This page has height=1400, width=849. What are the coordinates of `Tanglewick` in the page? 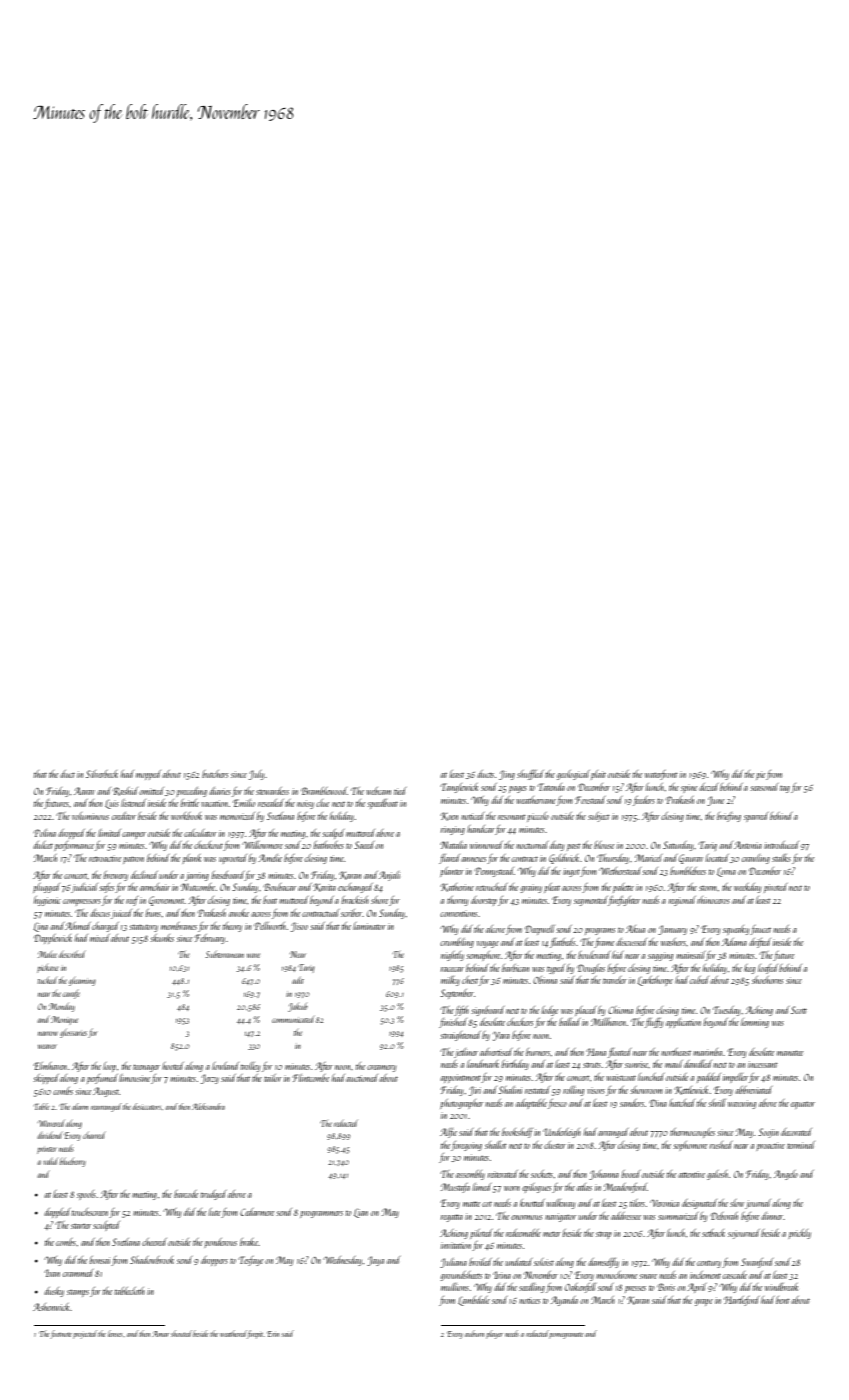 It's located at (459, 788).
